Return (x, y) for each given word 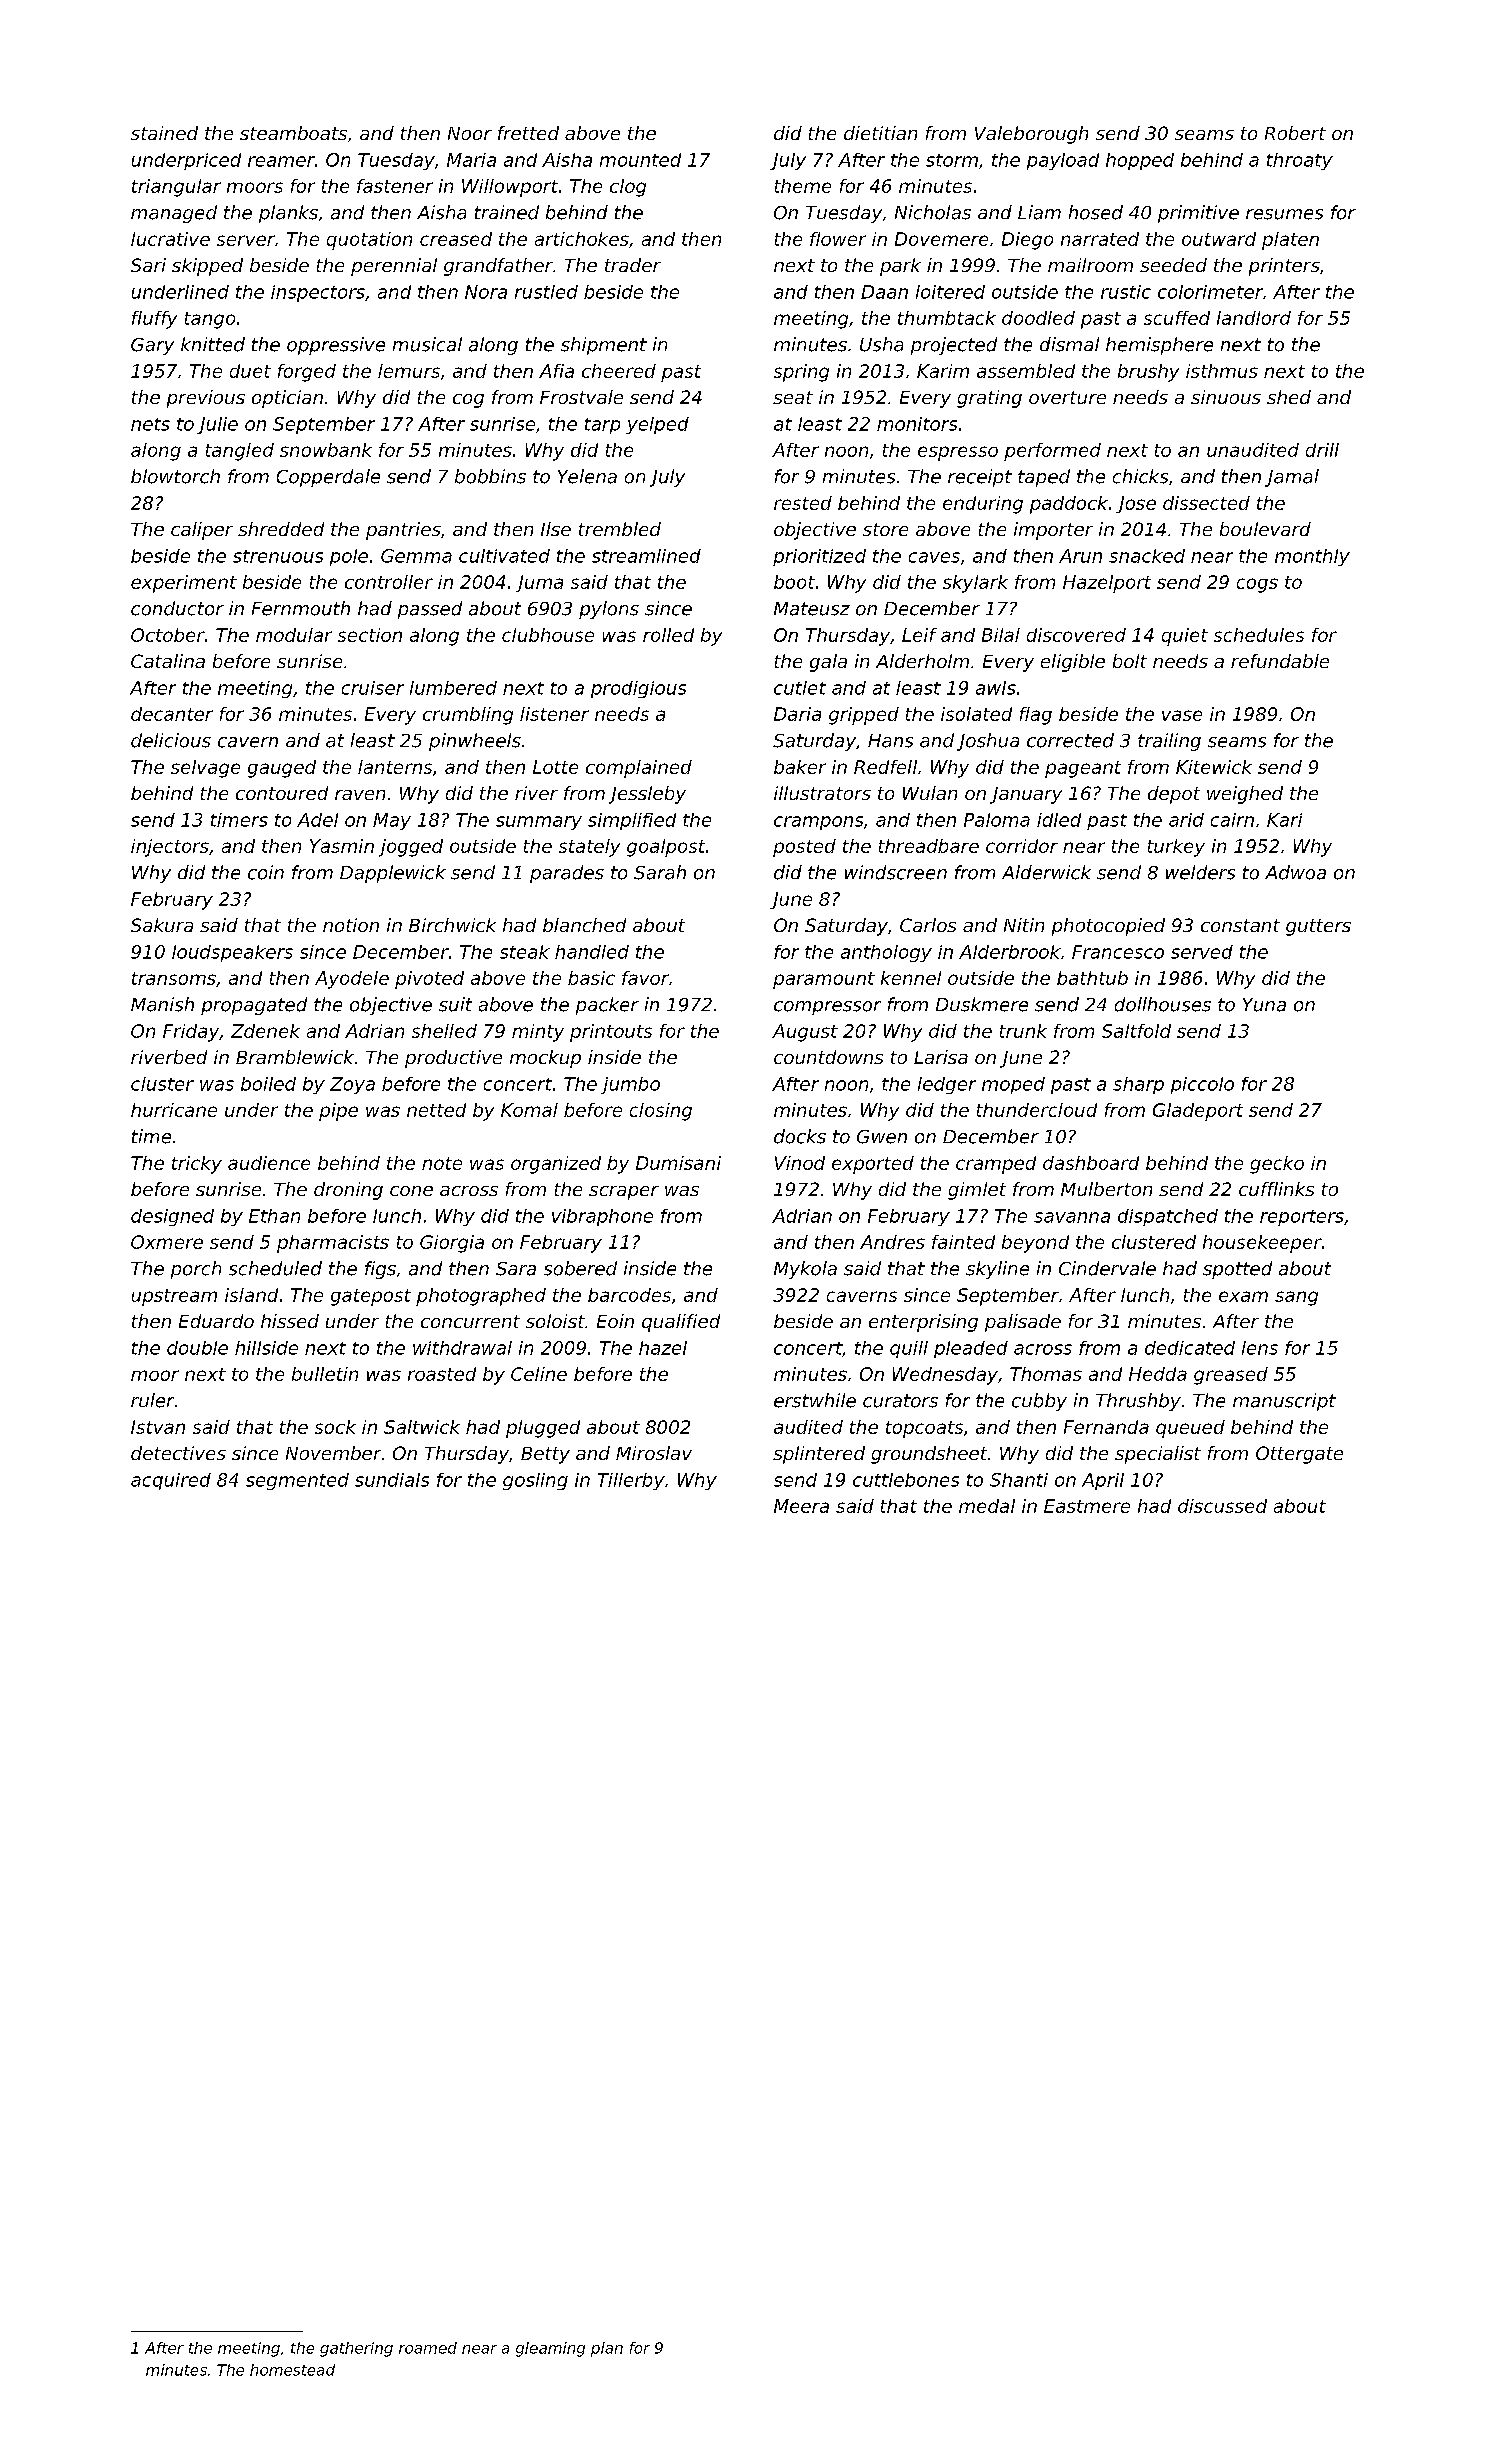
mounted (640, 160)
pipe (338, 1112)
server (246, 240)
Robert (1295, 133)
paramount (824, 980)
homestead (292, 2370)
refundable (1280, 661)
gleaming (550, 2349)
